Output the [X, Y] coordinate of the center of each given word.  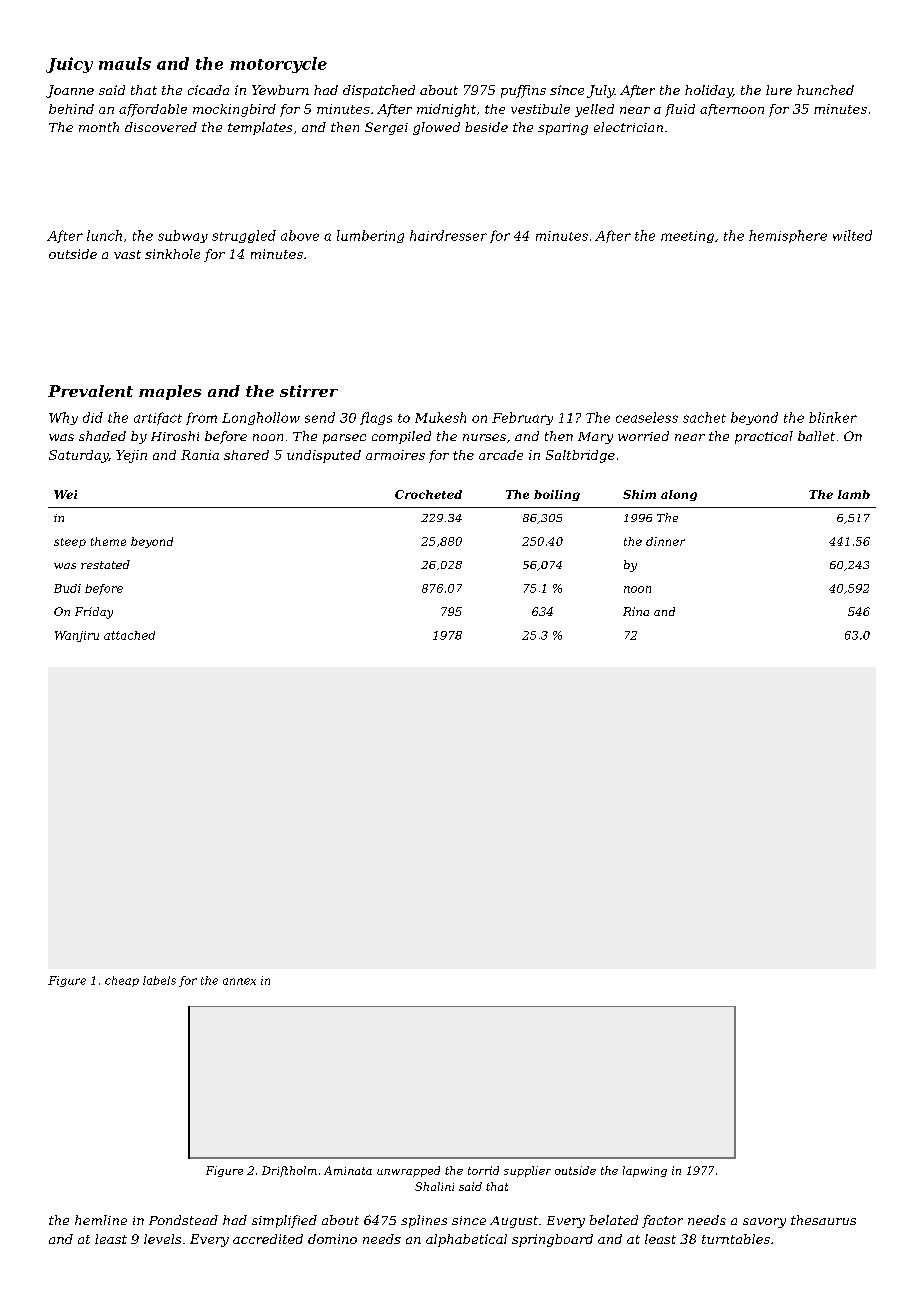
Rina [636, 611]
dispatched [379, 91]
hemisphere [788, 236]
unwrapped [408, 1171]
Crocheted [428, 494]
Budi [67, 588]
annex [239, 981]
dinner [665, 541]
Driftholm [289, 1171]
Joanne [70, 91]
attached [129, 635]
